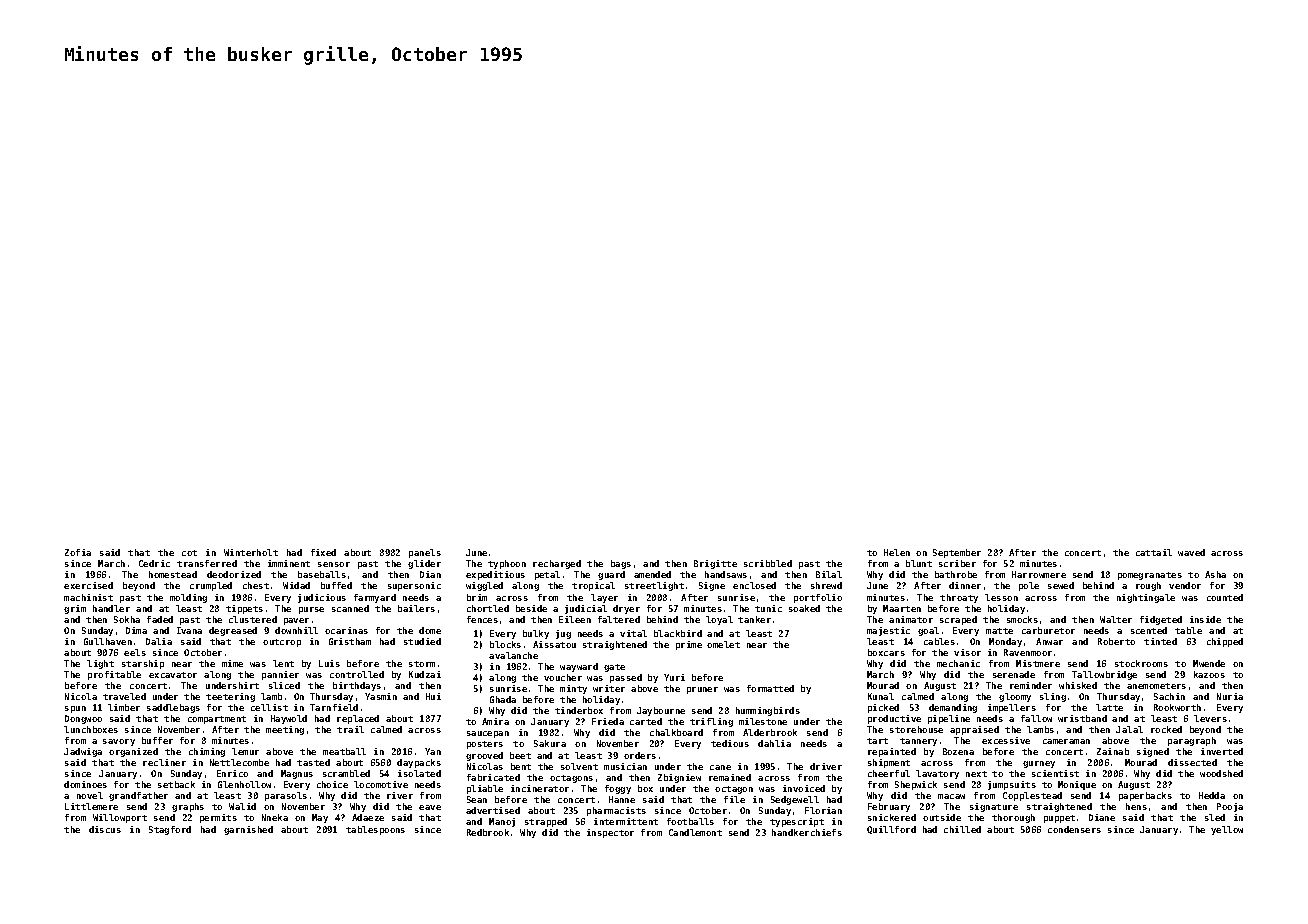 This screenshot has width=1308, height=924. Describe the element at coordinates (1166, 729) in the screenshot. I see `rocked` at that location.
